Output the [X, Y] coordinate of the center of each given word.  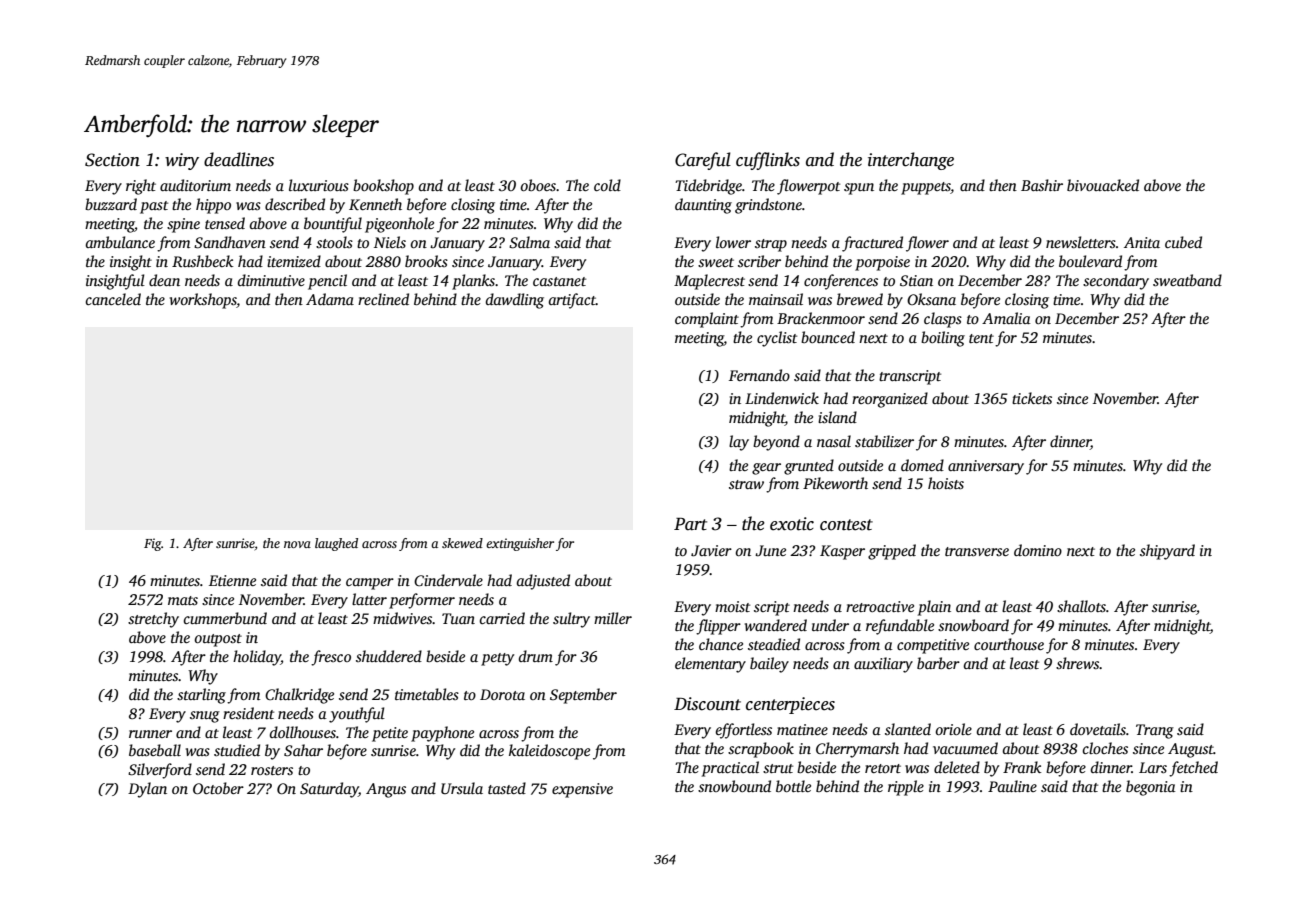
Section [112, 160]
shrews [1077, 663]
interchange [911, 161]
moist [732, 606]
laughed [336, 544]
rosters [272, 770]
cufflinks [768, 161]
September [583, 696]
